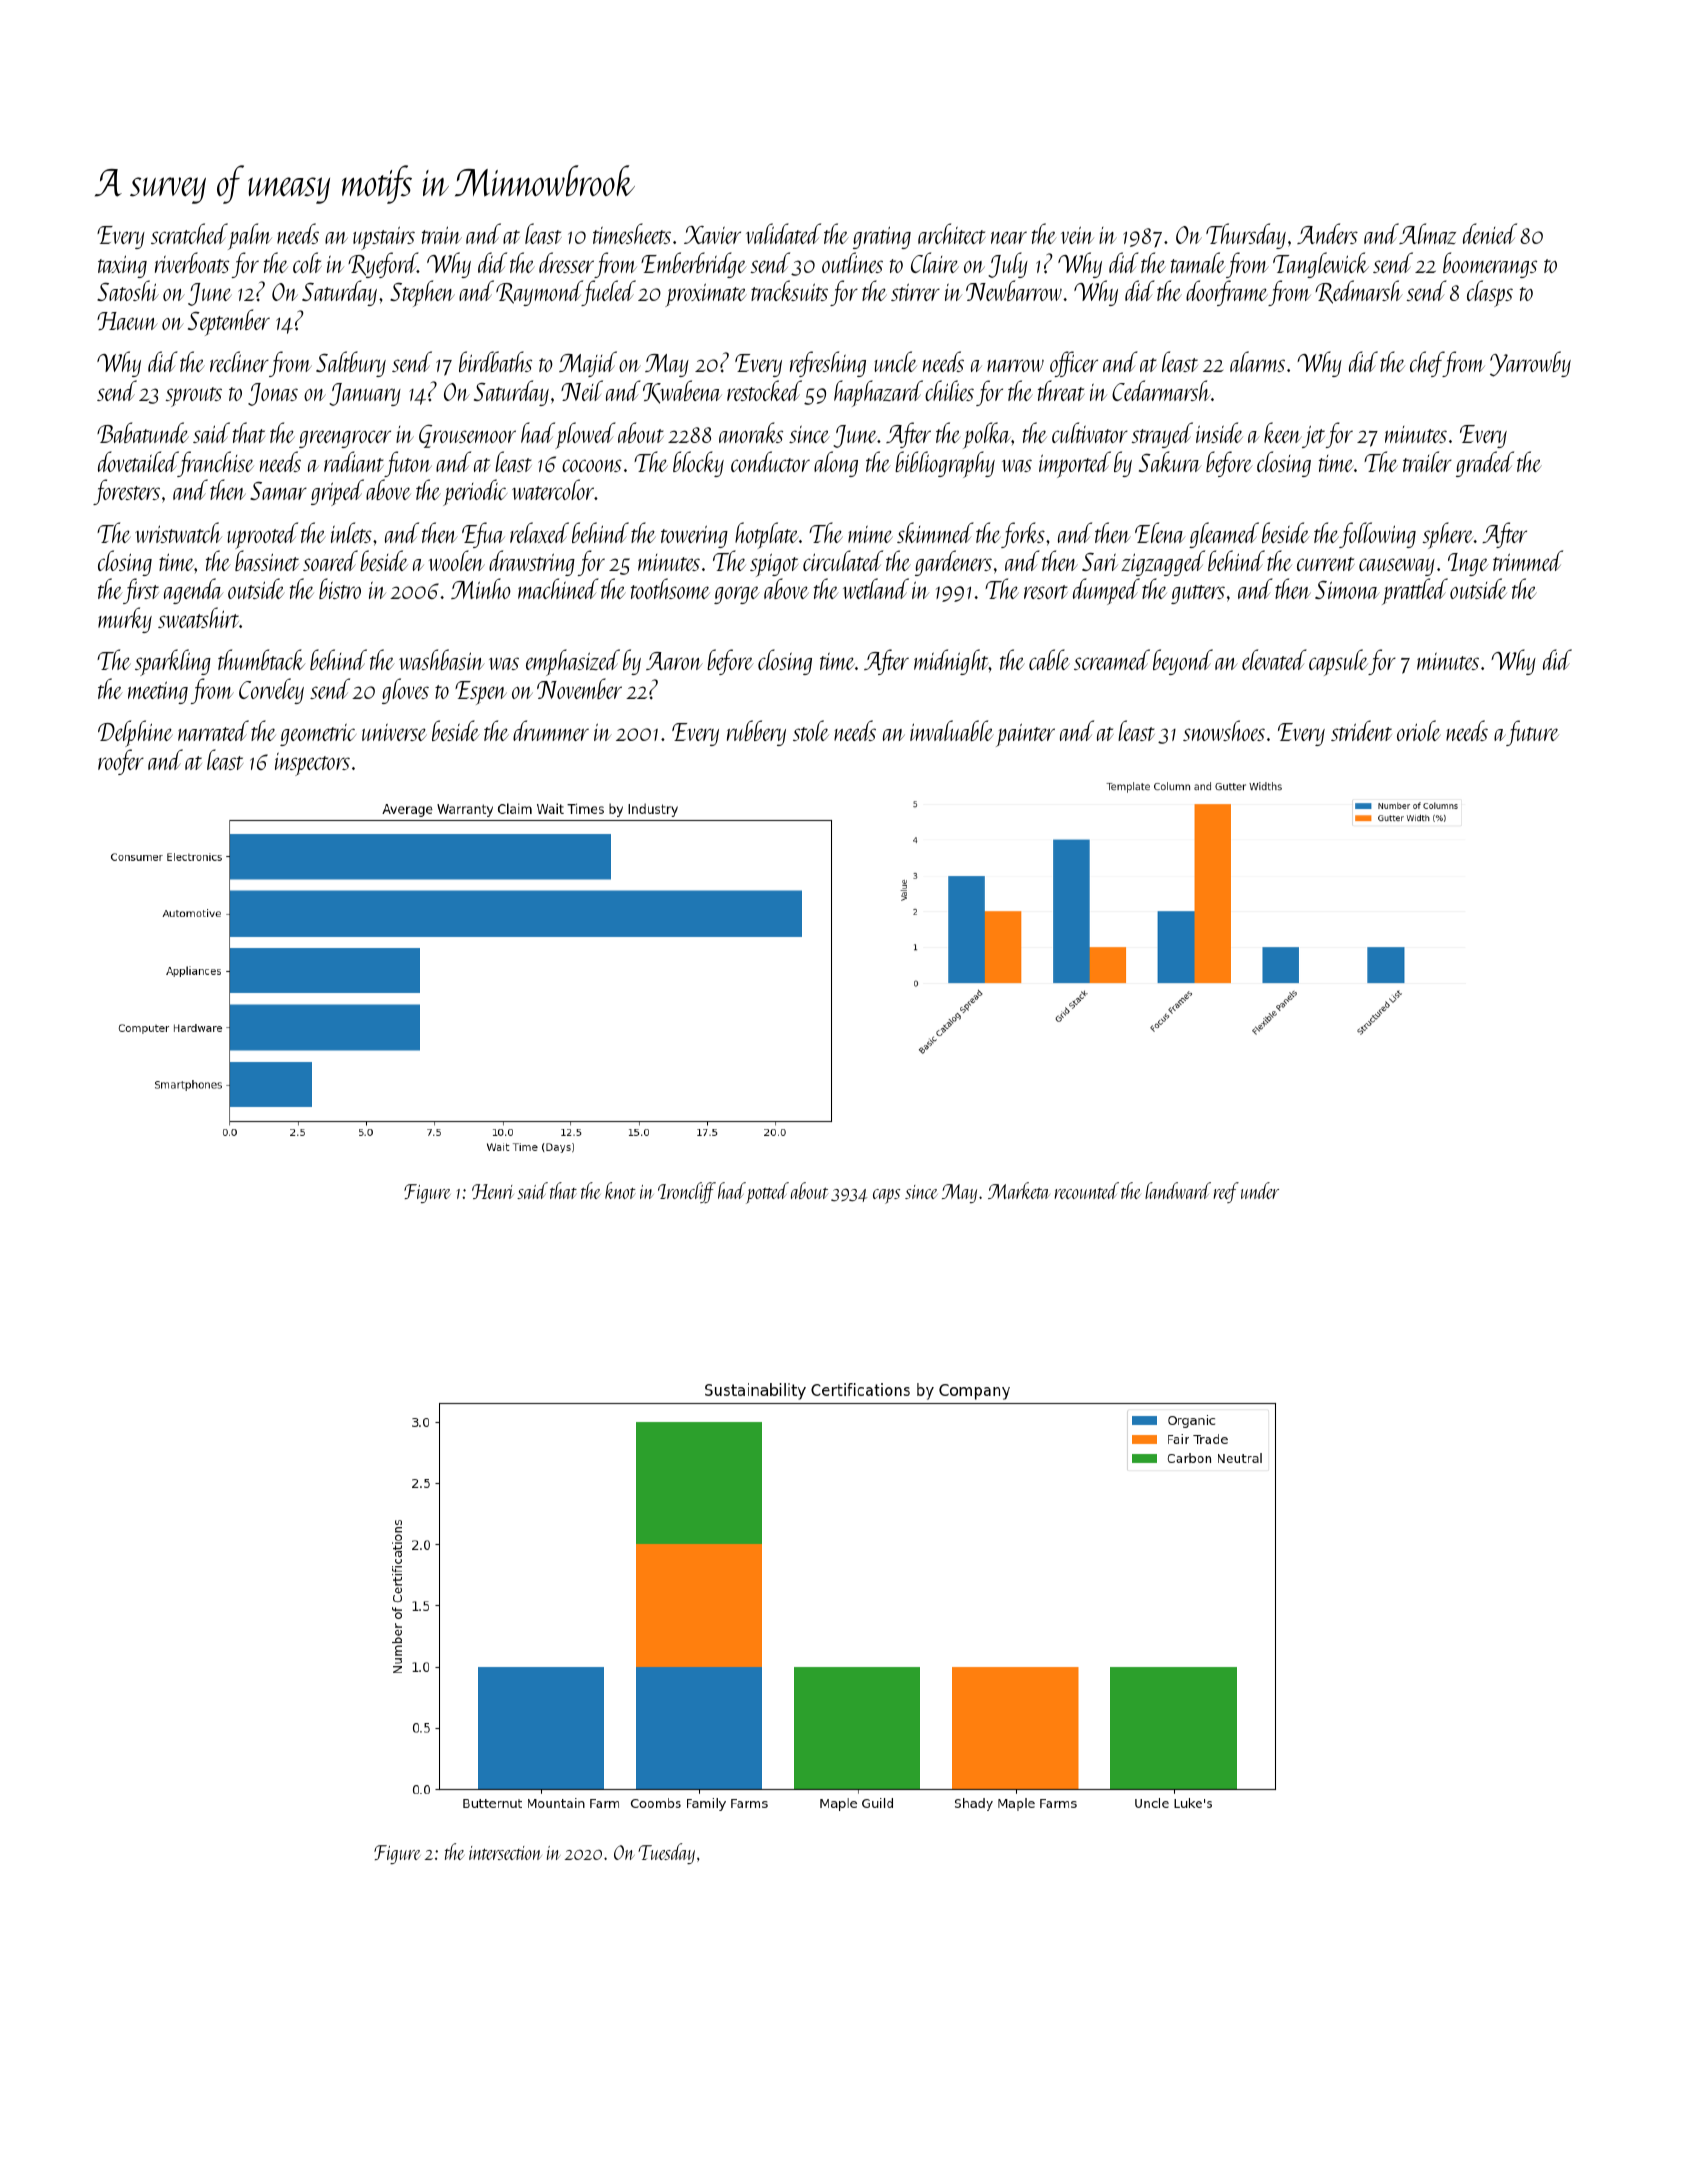  I want to click on intersection, so click(505, 1853).
